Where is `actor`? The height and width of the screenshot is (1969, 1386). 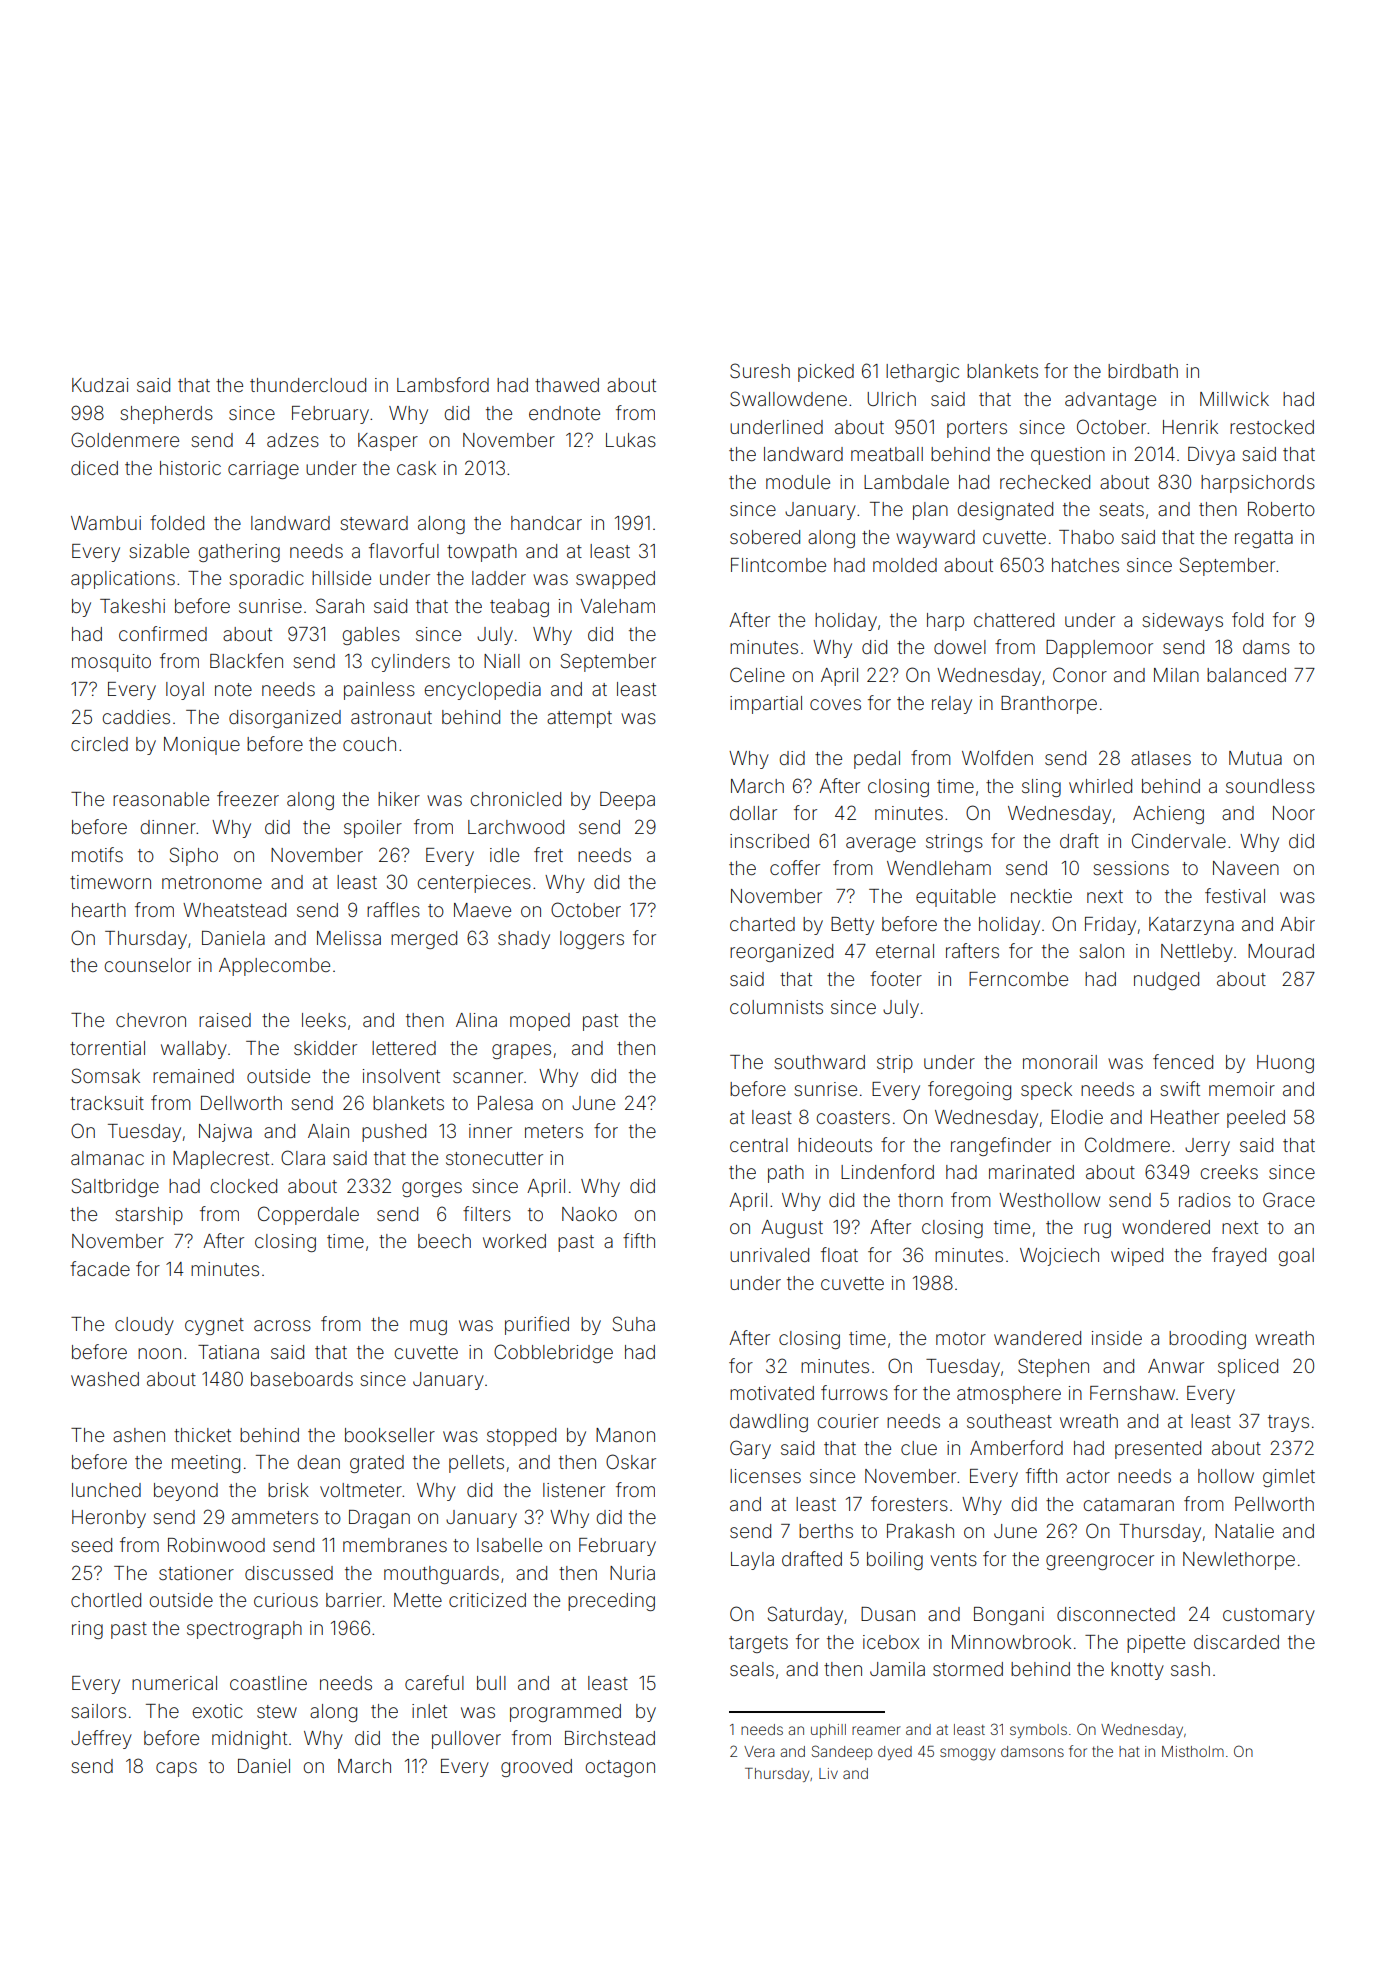 actor is located at coordinates (1088, 1476).
